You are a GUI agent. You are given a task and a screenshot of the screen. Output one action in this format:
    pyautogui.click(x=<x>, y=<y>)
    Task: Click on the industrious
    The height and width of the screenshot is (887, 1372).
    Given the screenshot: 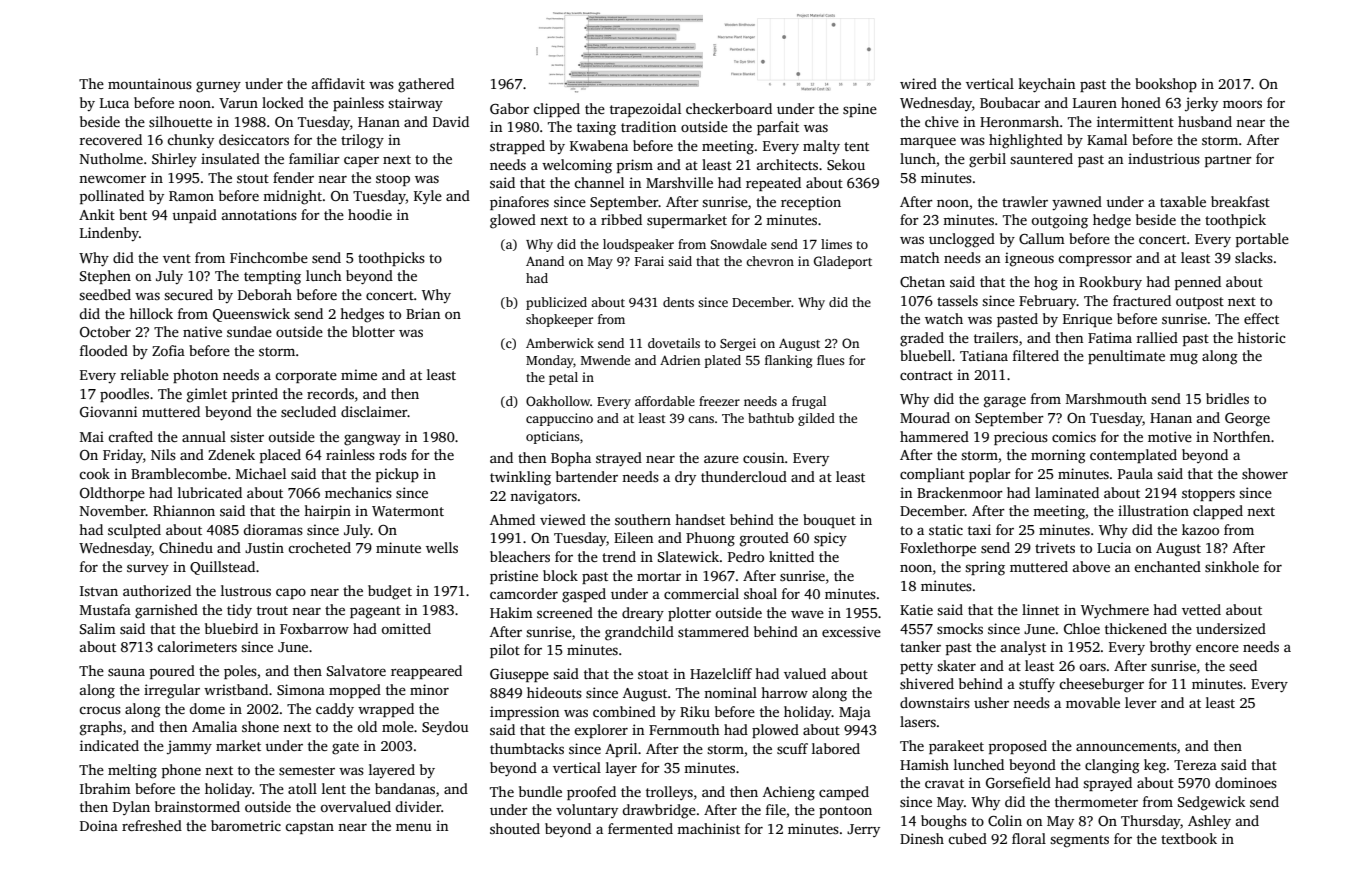 What is the action you would take?
    pyautogui.click(x=1164, y=158)
